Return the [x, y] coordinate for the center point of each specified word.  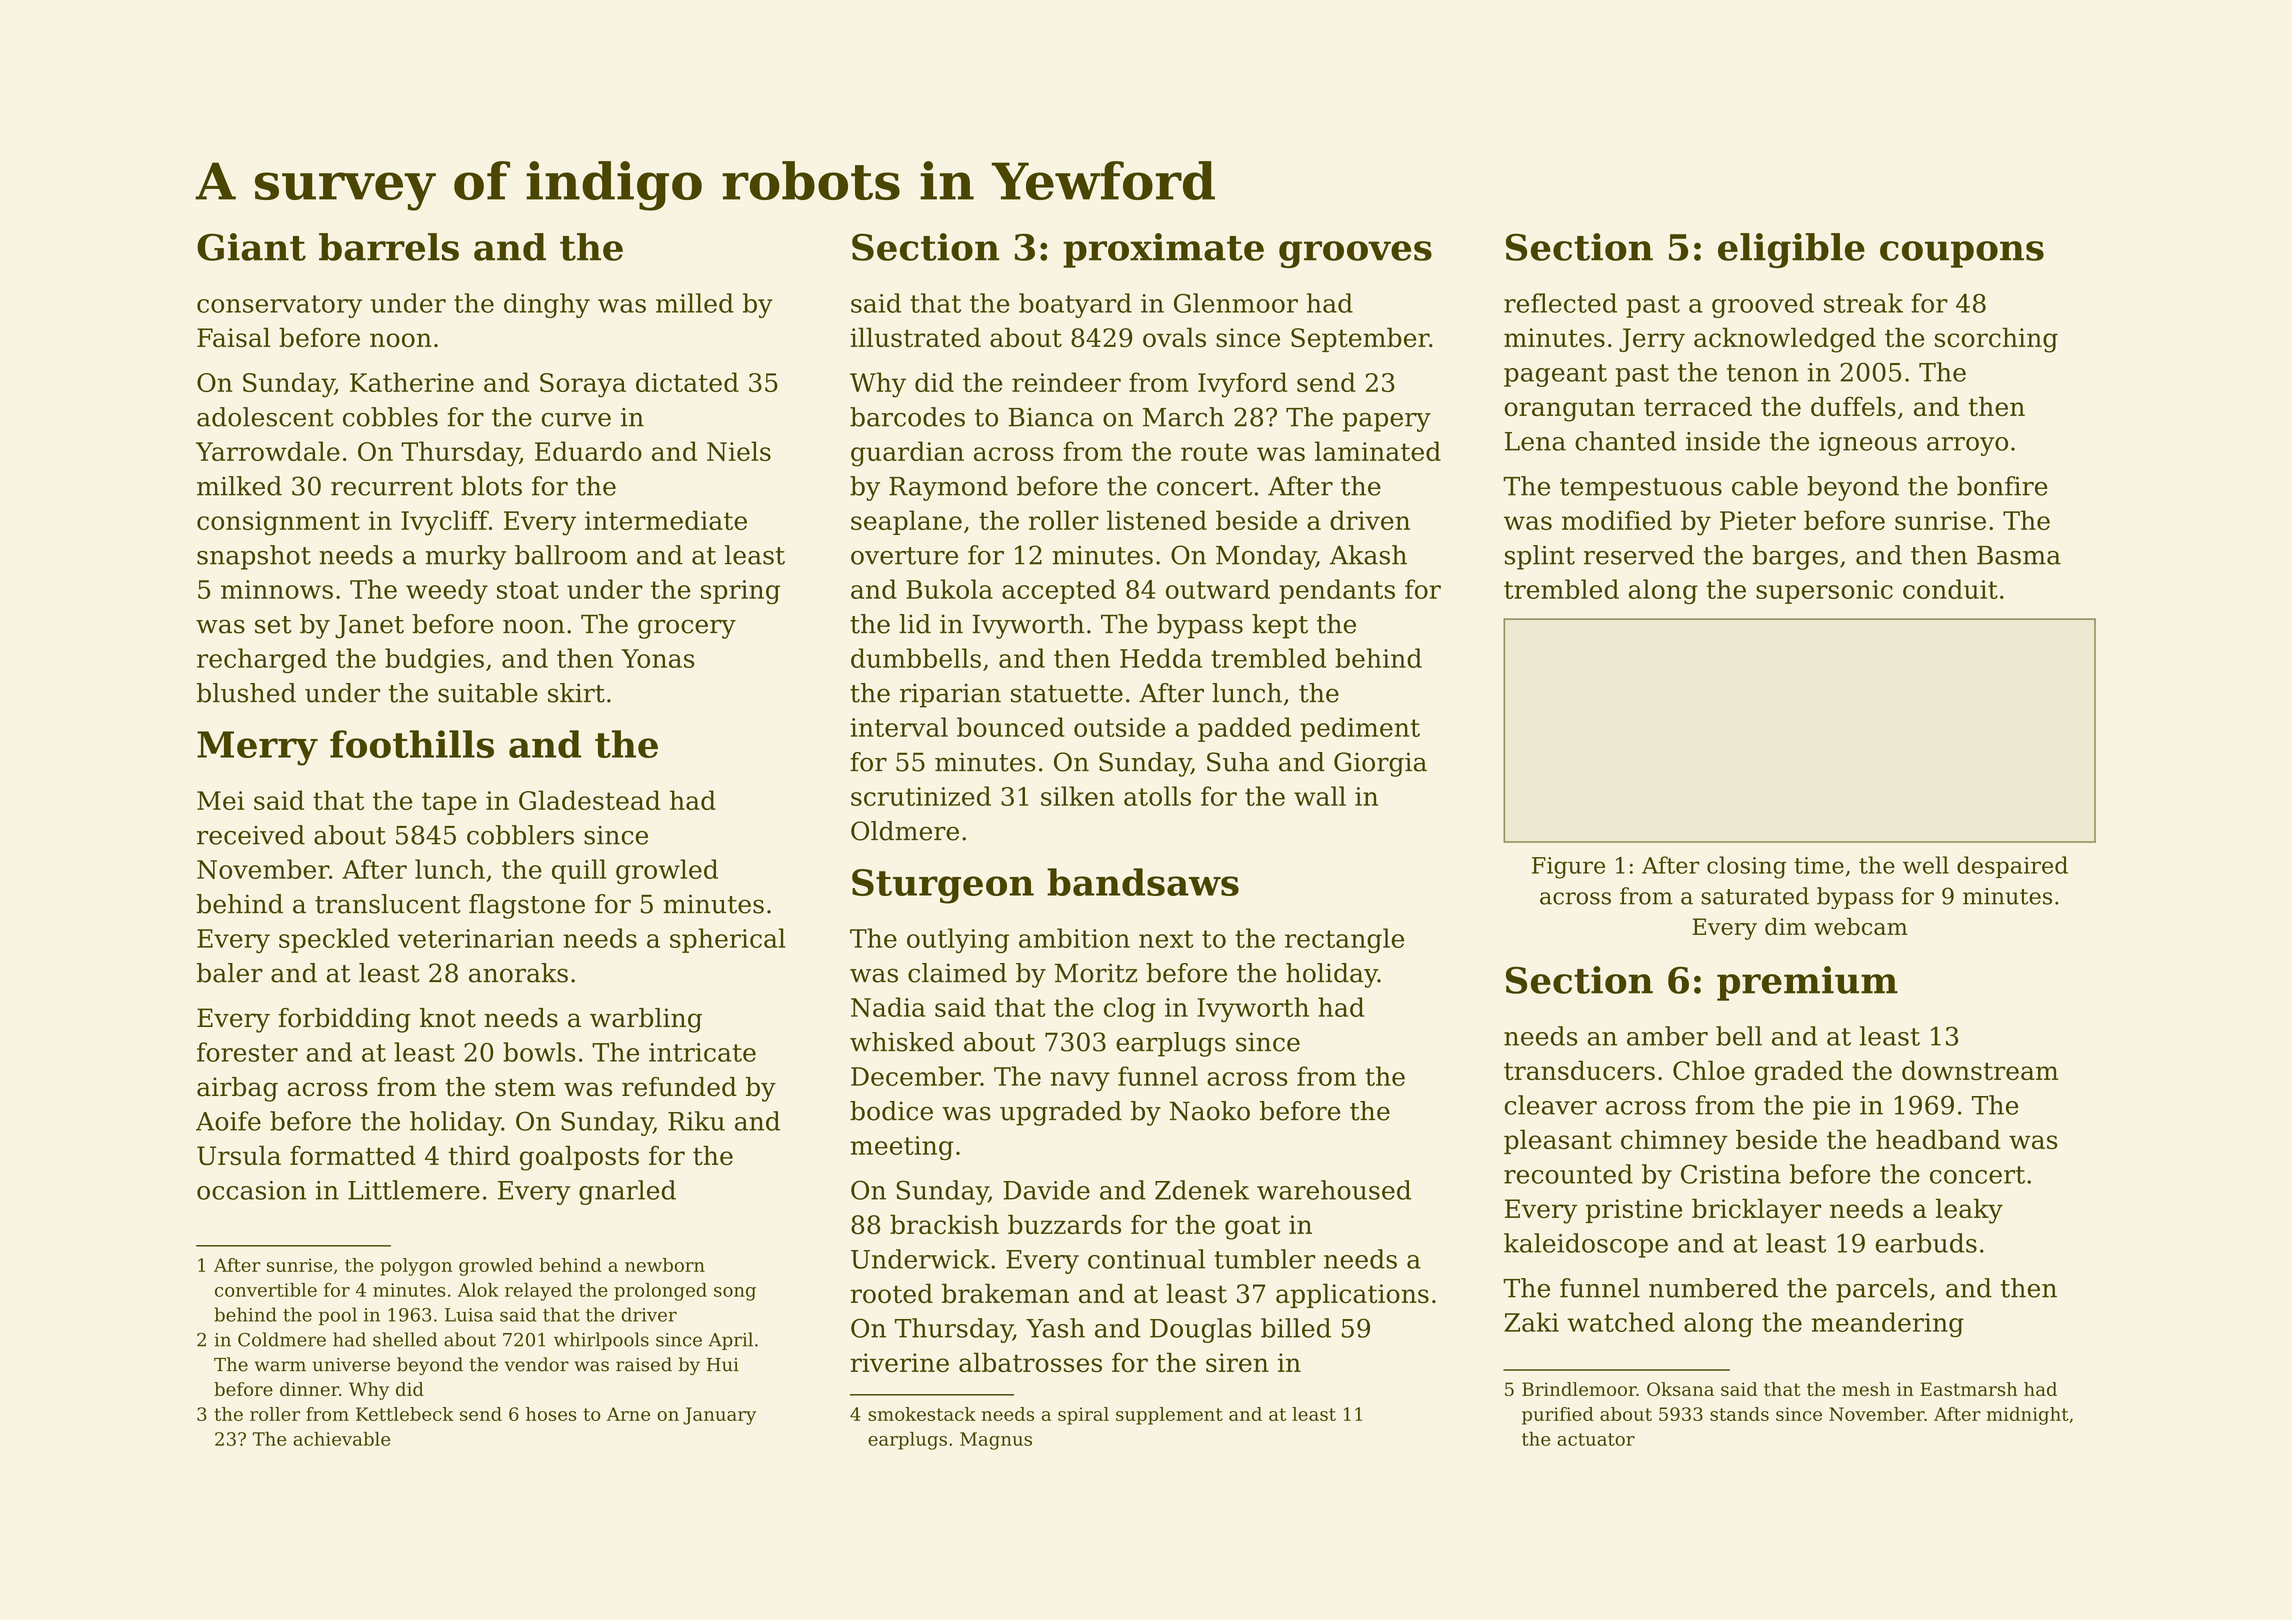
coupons [1962, 254]
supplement [1169, 1416]
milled [695, 303]
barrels [389, 247]
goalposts [579, 1158]
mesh [1866, 1389]
